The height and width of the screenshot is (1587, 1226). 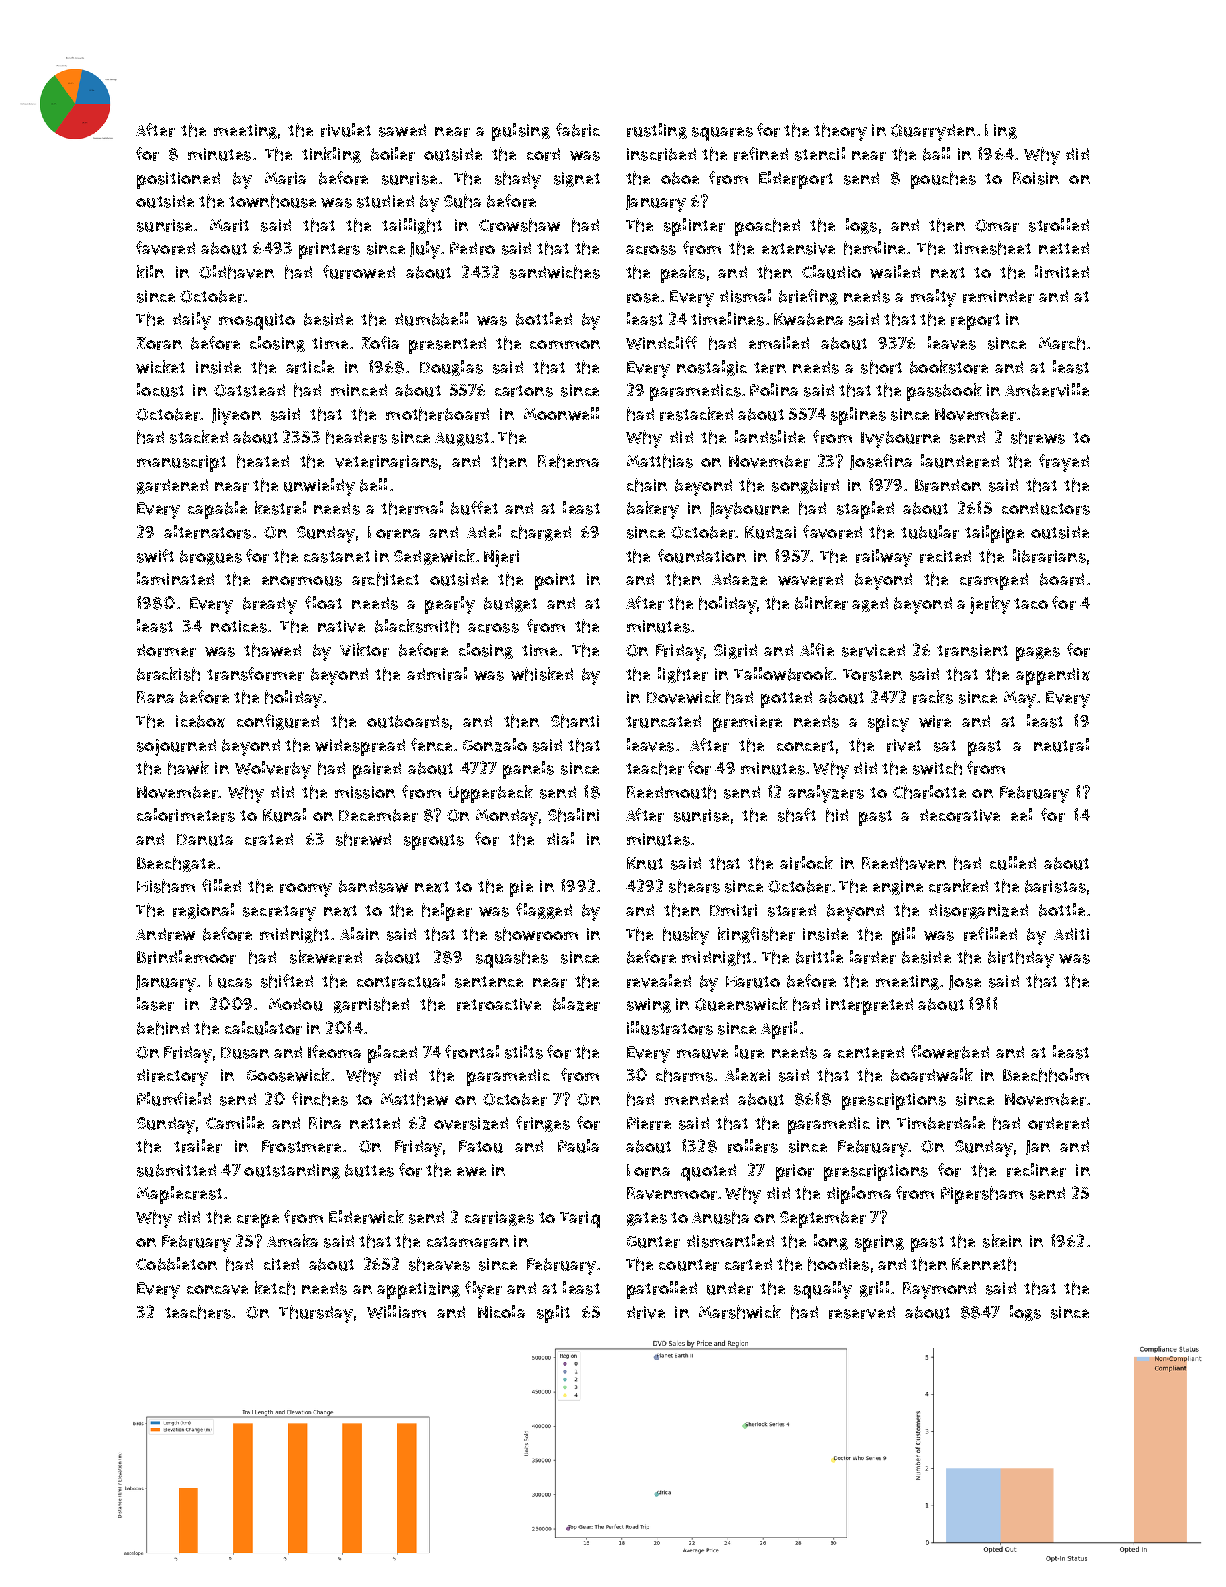 What do you see at coordinates (576, 1004) in the screenshot?
I see `blazer` at bounding box center [576, 1004].
